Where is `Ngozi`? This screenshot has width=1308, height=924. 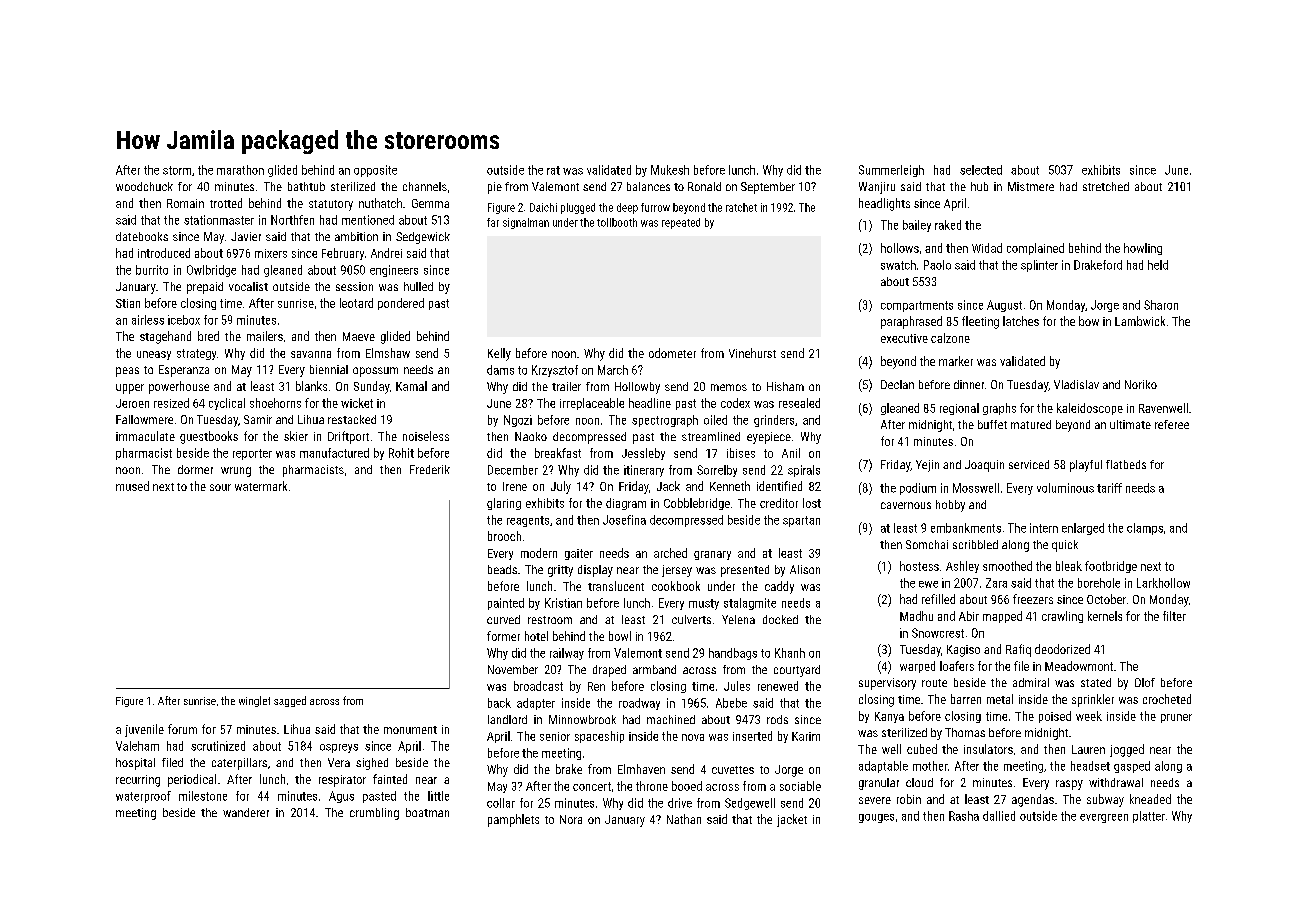
Ngozi is located at coordinates (518, 421).
